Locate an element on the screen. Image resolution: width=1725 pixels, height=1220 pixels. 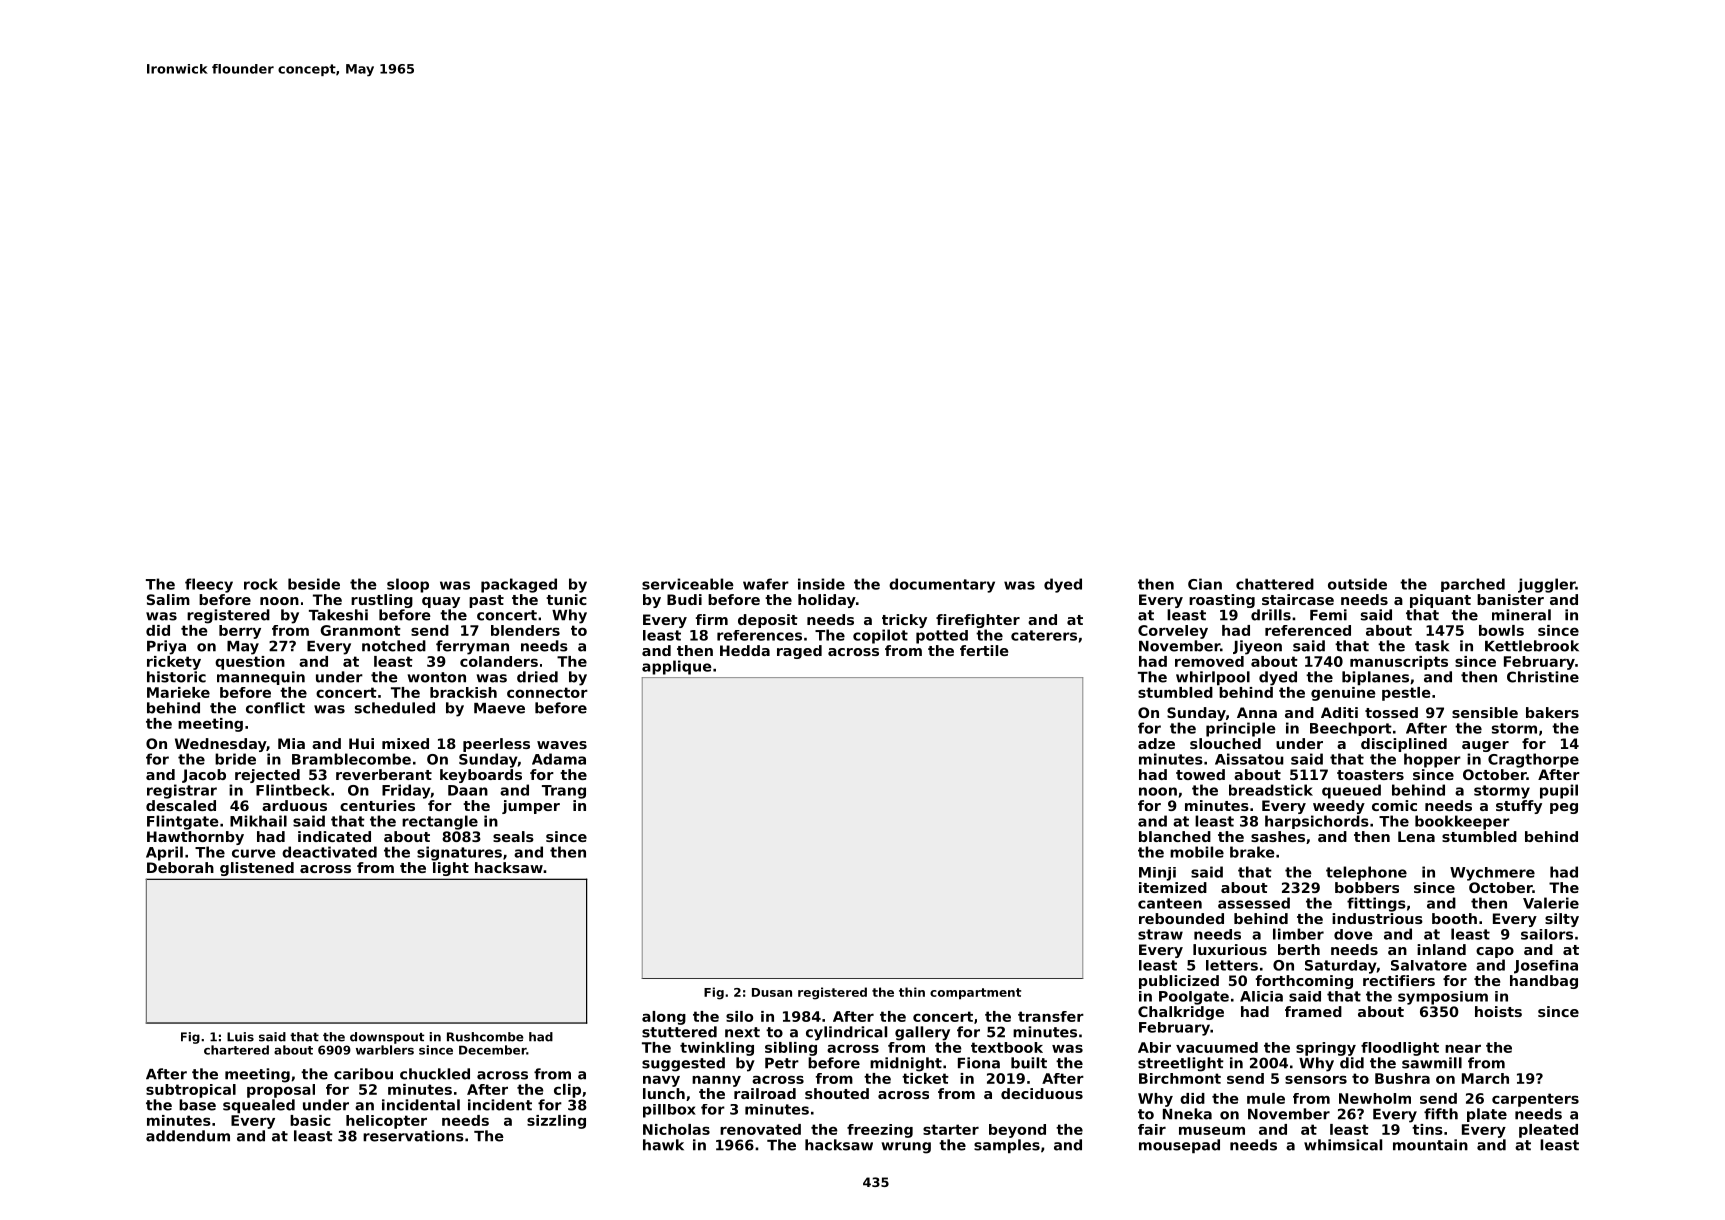
waves is located at coordinates (562, 745).
